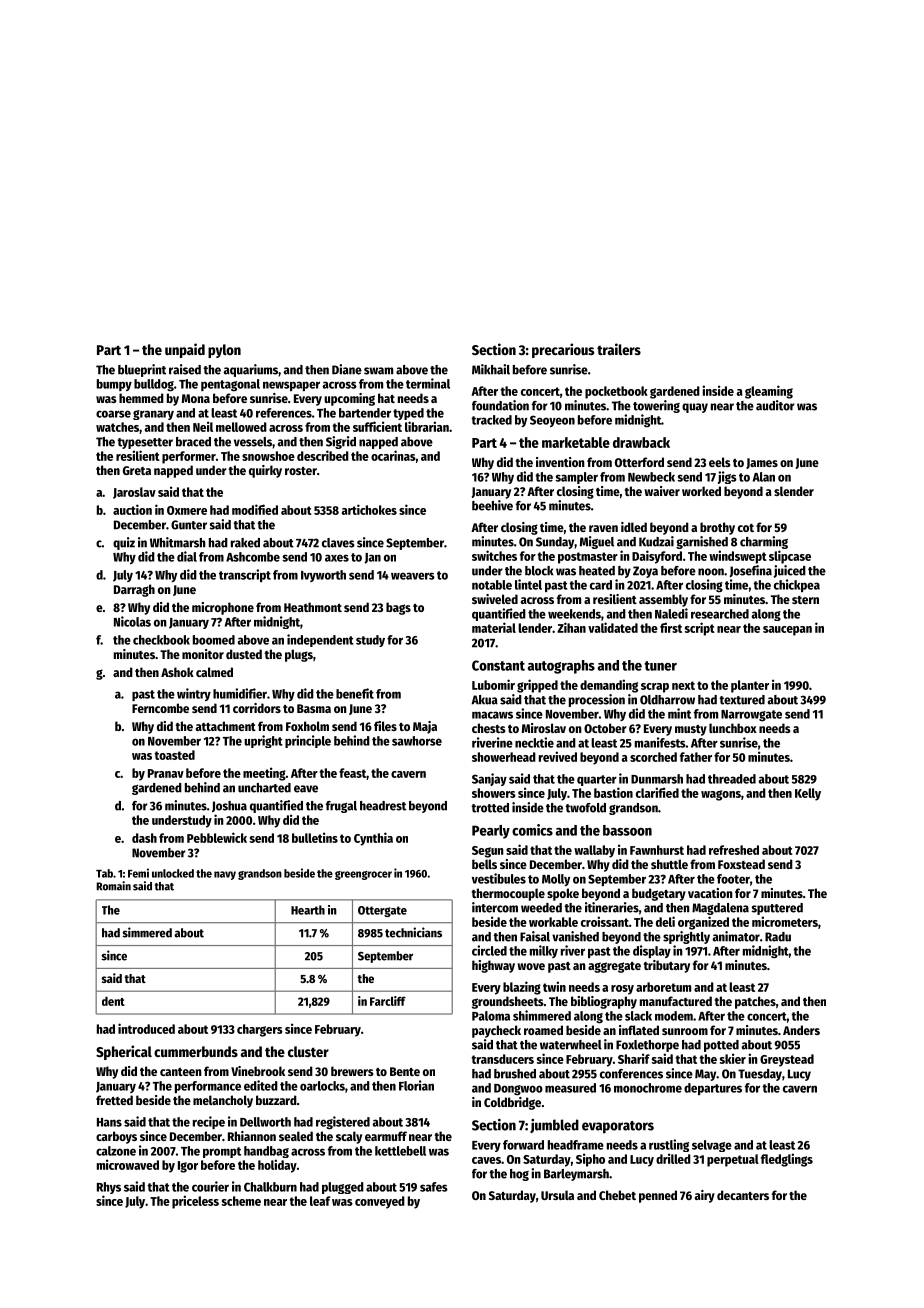 The image size is (924, 1308). What do you see at coordinates (257, 708) in the screenshot?
I see `corridors` at bounding box center [257, 708].
